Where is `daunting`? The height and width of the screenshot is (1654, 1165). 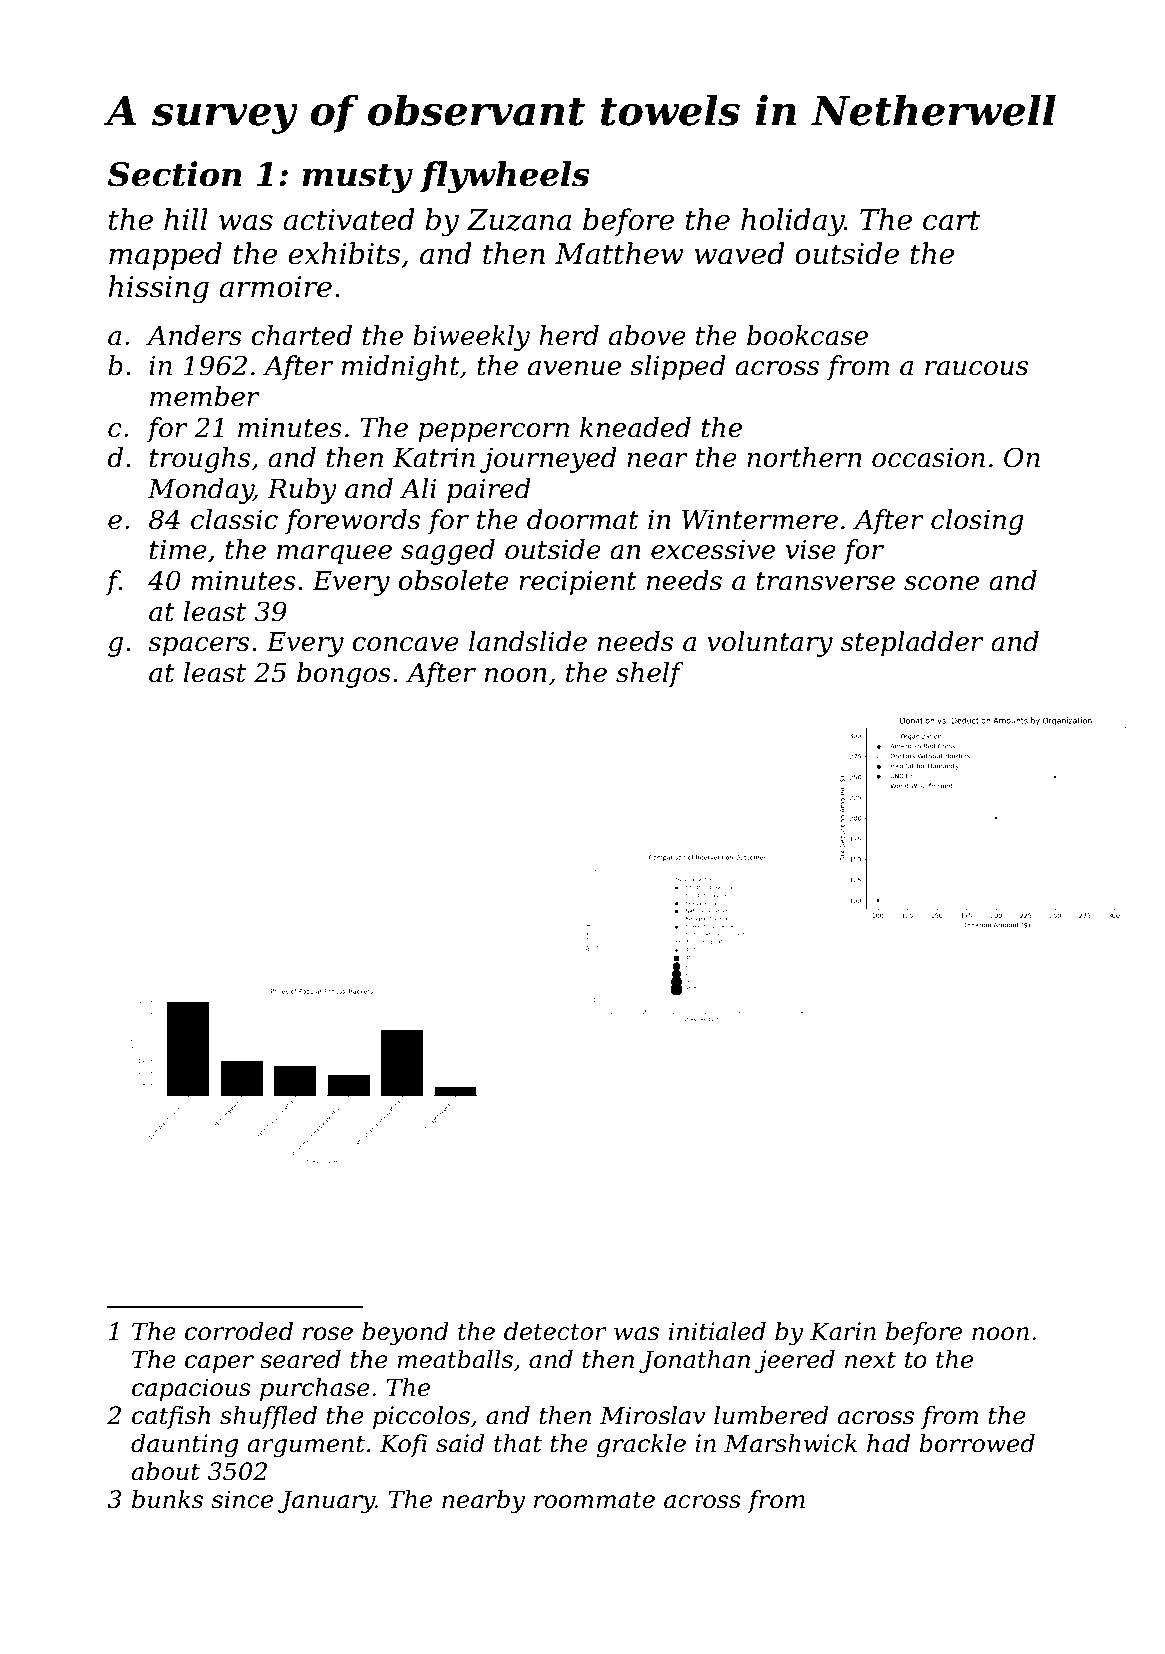 daunting is located at coordinates (184, 1446).
